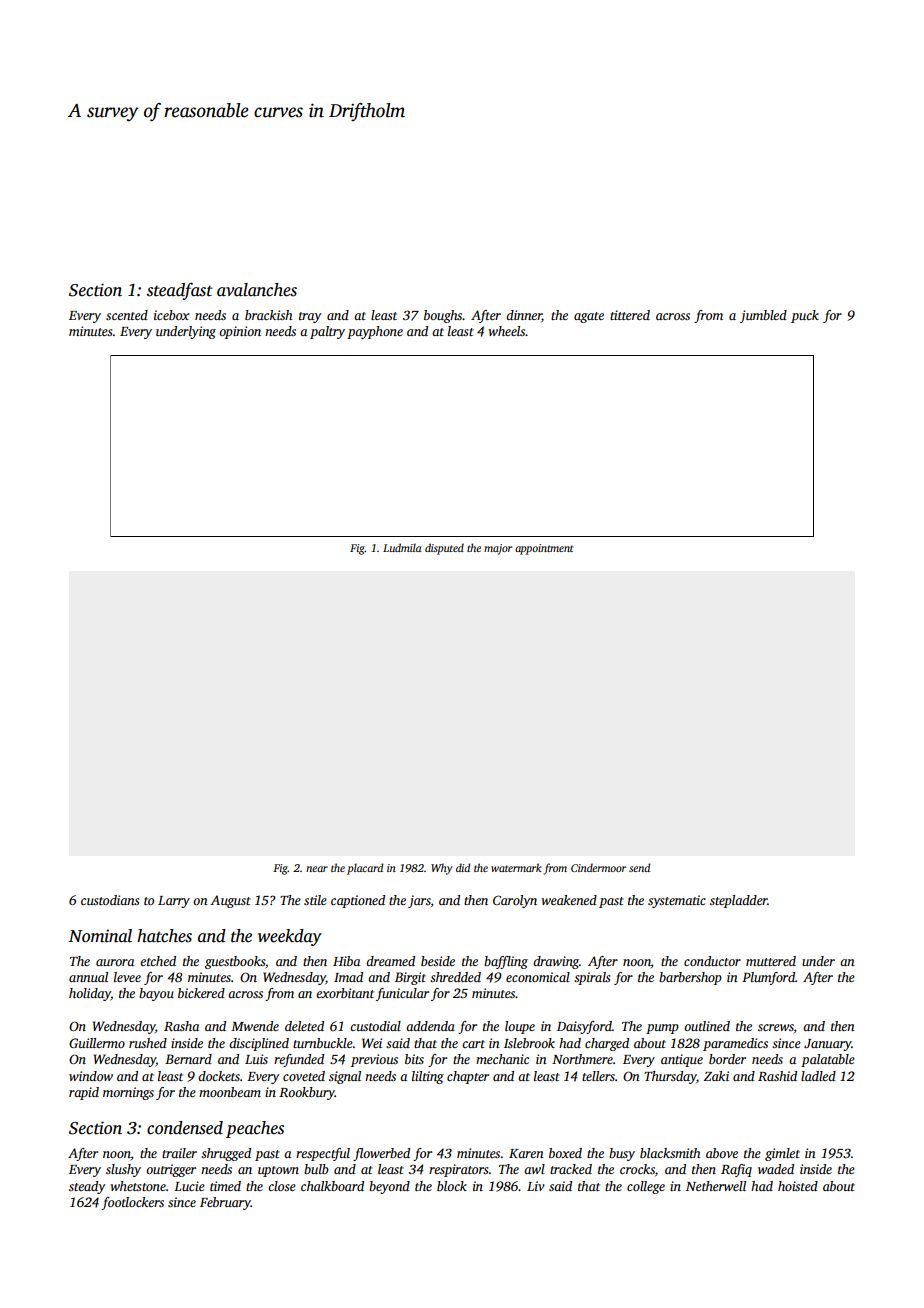 The image size is (924, 1308). Describe the element at coordinates (171, 1170) in the image. I see `outrigger` at that location.
